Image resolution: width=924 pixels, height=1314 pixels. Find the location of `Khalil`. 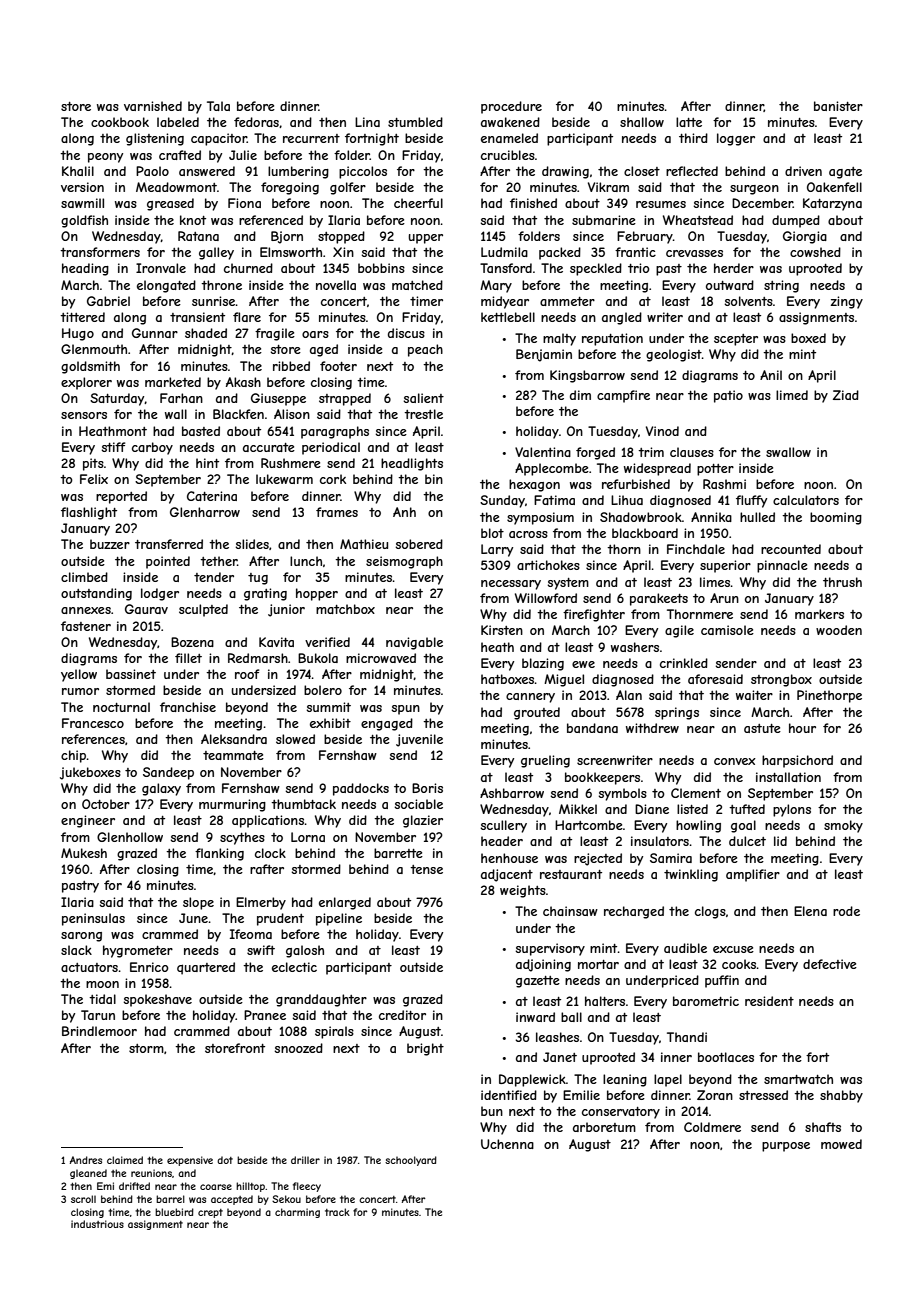

Khalil is located at coordinates (78, 171).
